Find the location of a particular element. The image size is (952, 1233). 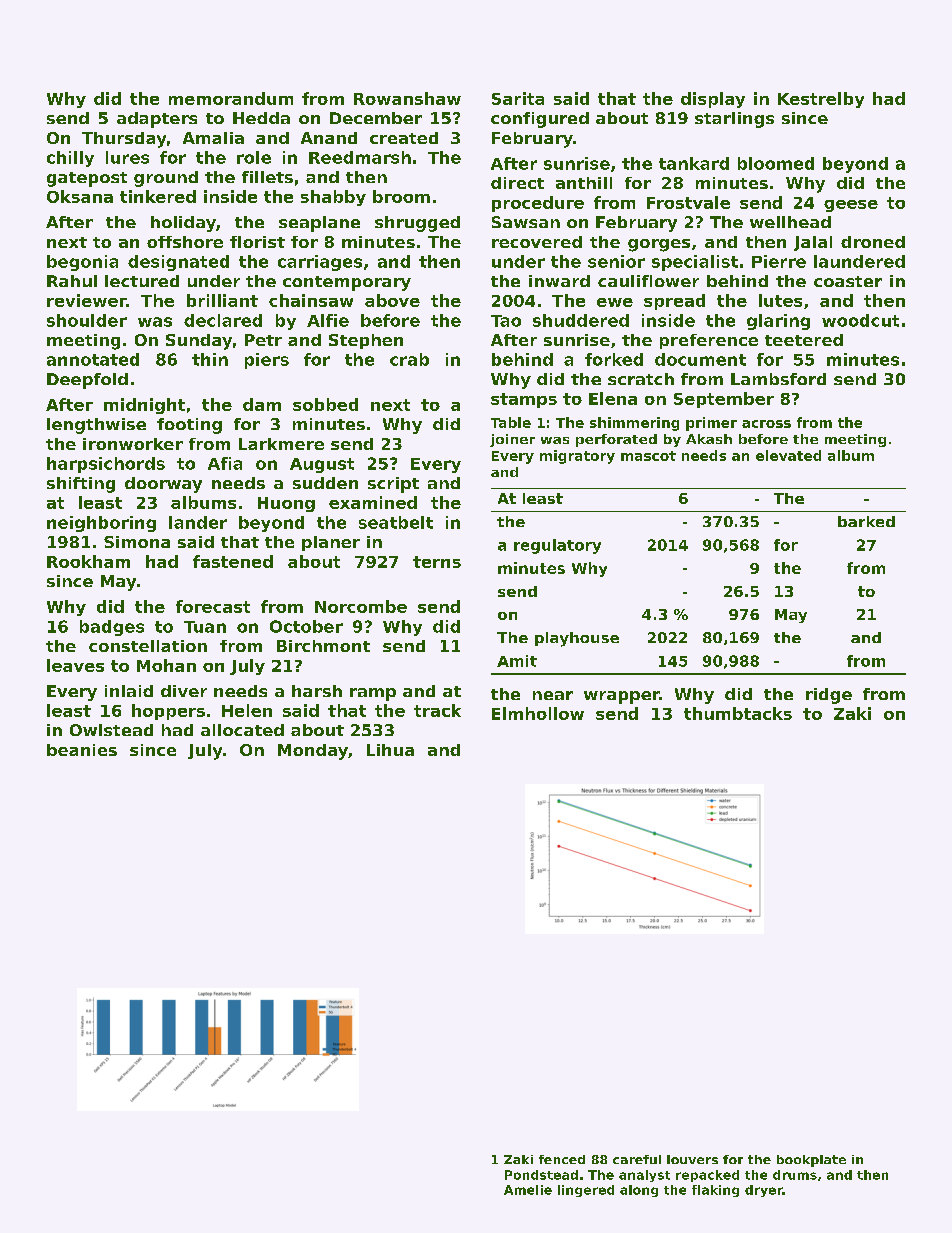

Elmhollow is located at coordinates (538, 713).
